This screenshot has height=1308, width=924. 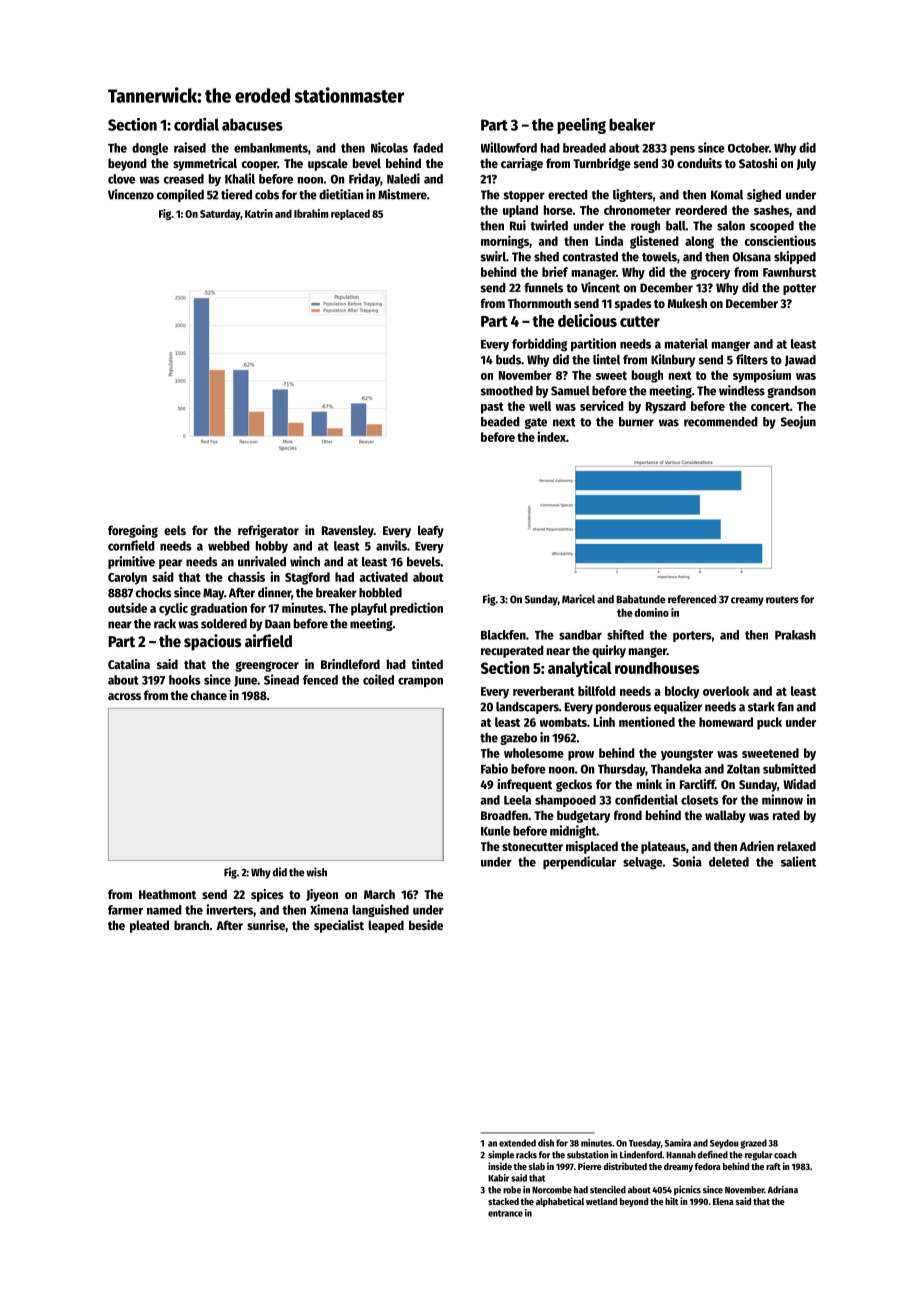 I want to click on foregoing, so click(x=133, y=531).
